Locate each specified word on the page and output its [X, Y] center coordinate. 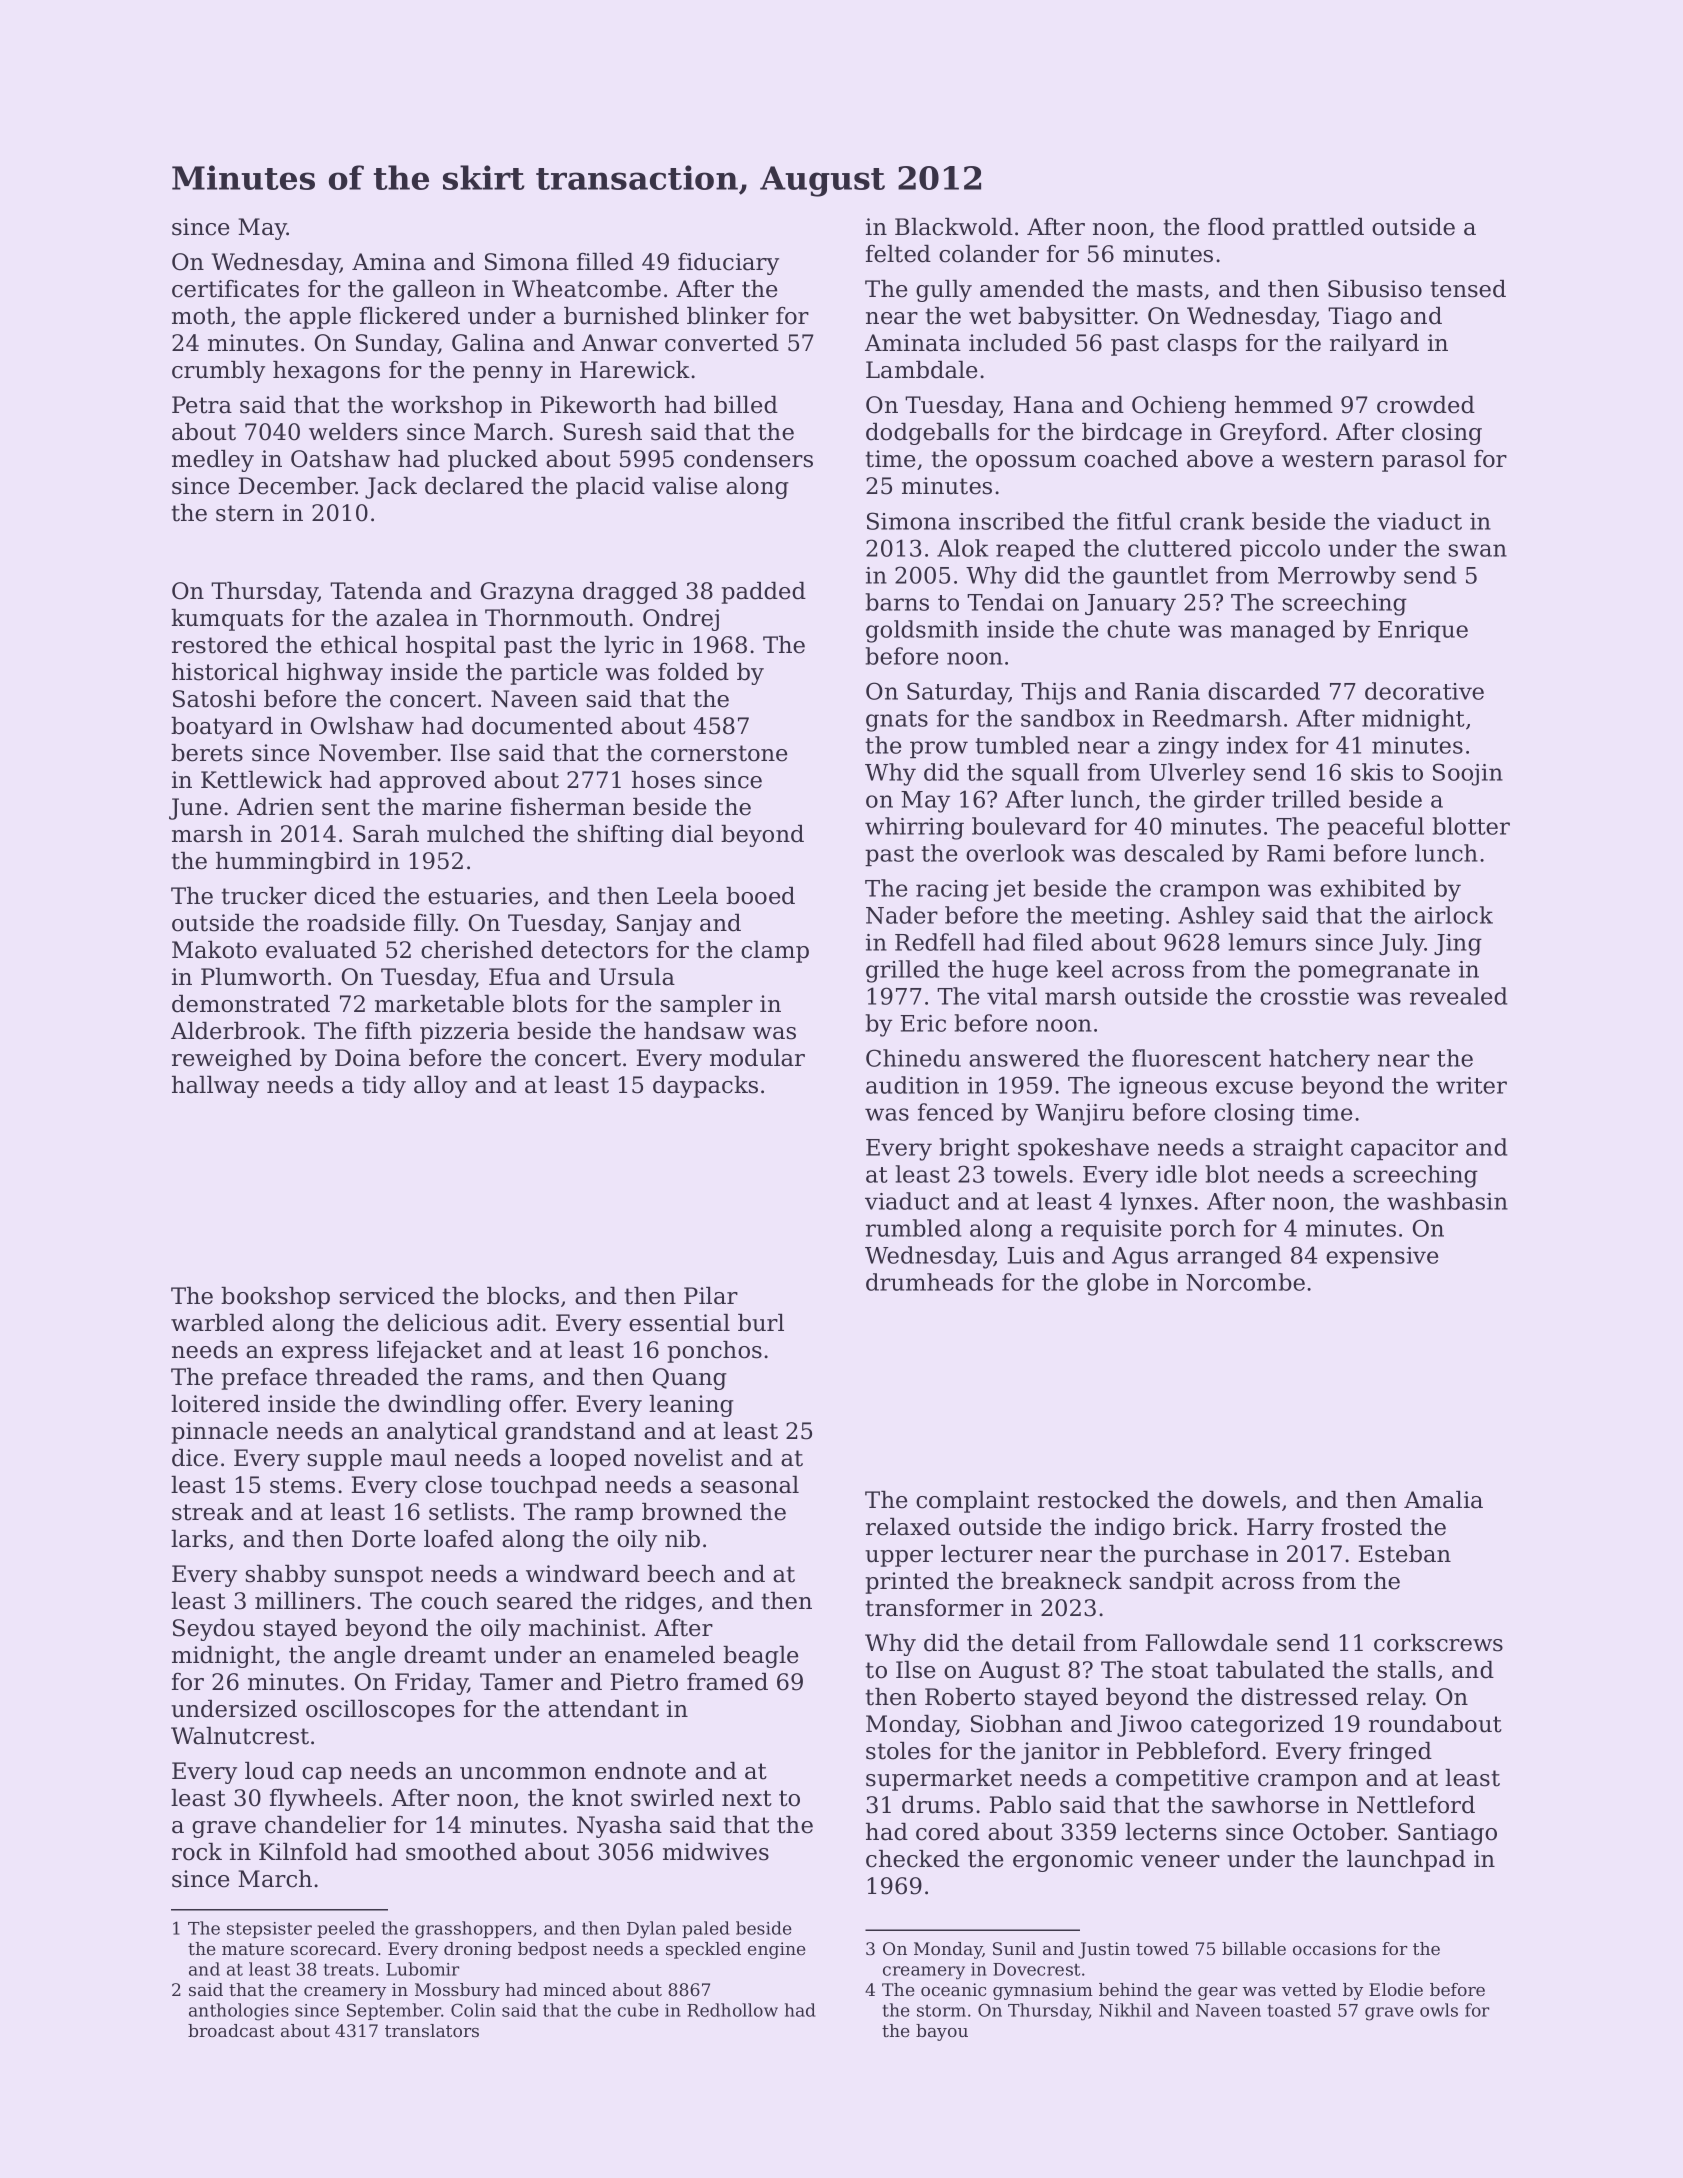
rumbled [913, 1228]
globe [1117, 1284]
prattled [1318, 229]
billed [746, 405]
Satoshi [214, 699]
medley [213, 461]
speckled [703, 1950]
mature [253, 1949]
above [1220, 459]
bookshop [275, 1298]
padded [763, 593]
